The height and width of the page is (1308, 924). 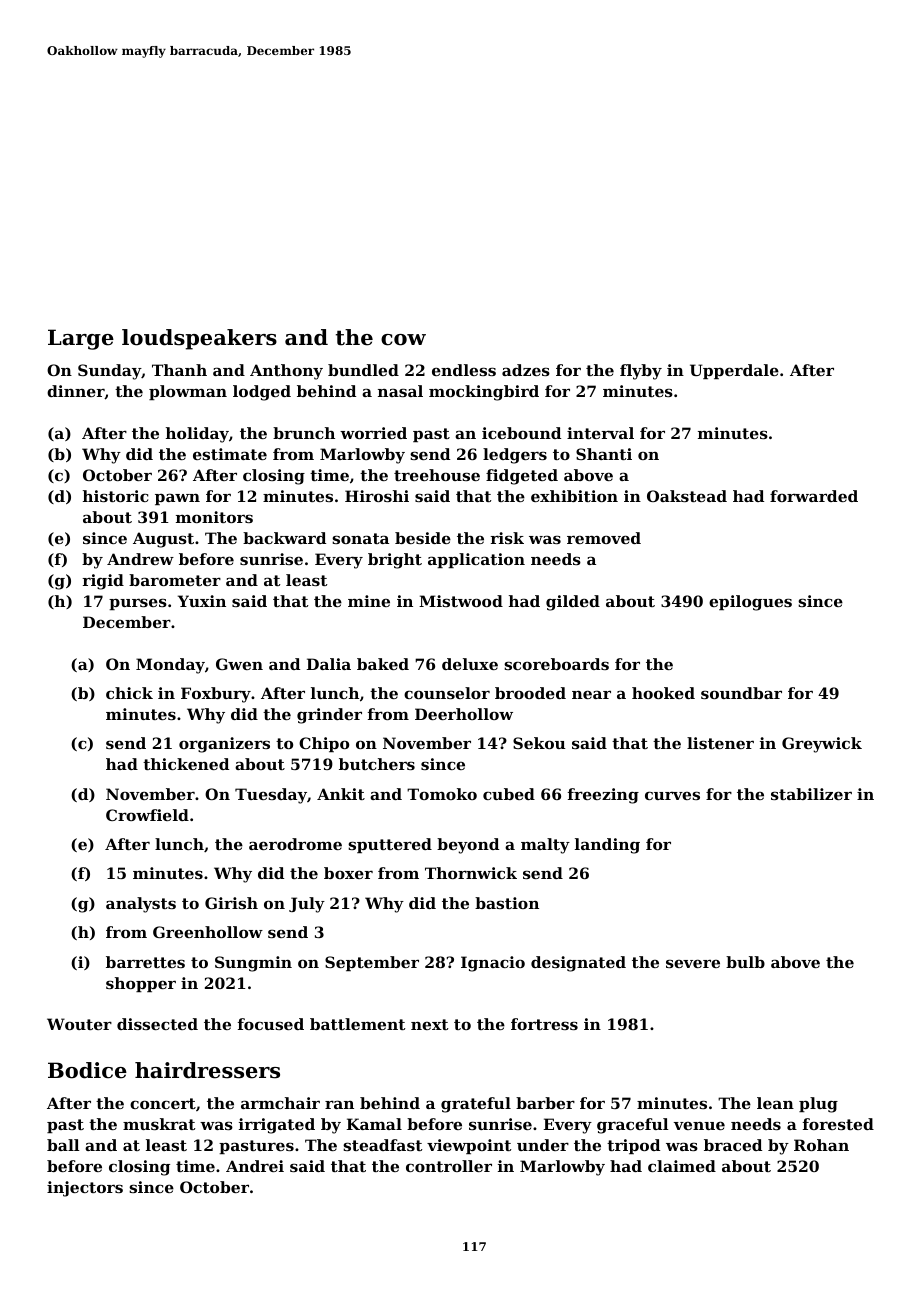 What do you see at coordinates (255, 1166) in the page?
I see `Andrei` at bounding box center [255, 1166].
